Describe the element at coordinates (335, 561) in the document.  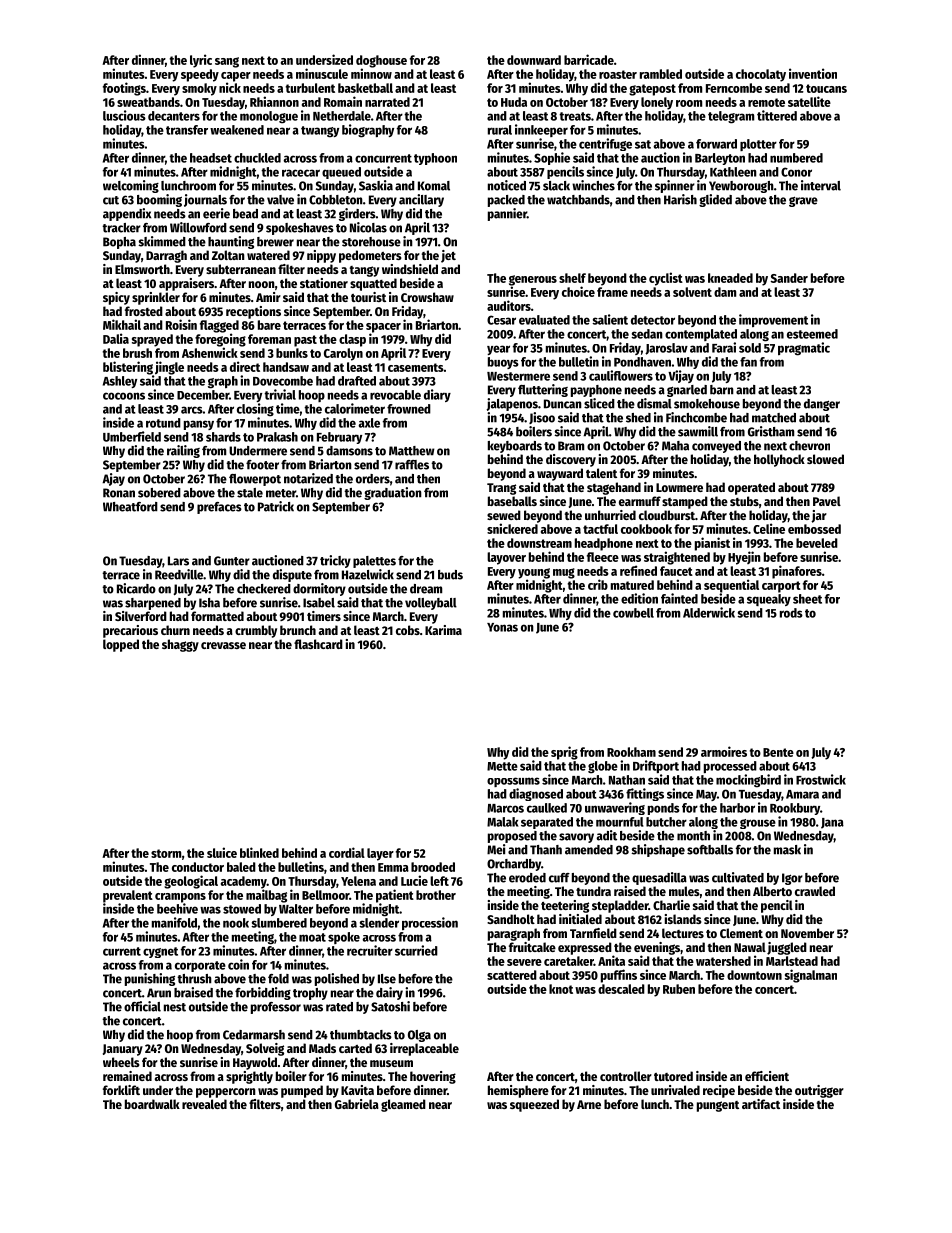
I see `tricky` at that location.
